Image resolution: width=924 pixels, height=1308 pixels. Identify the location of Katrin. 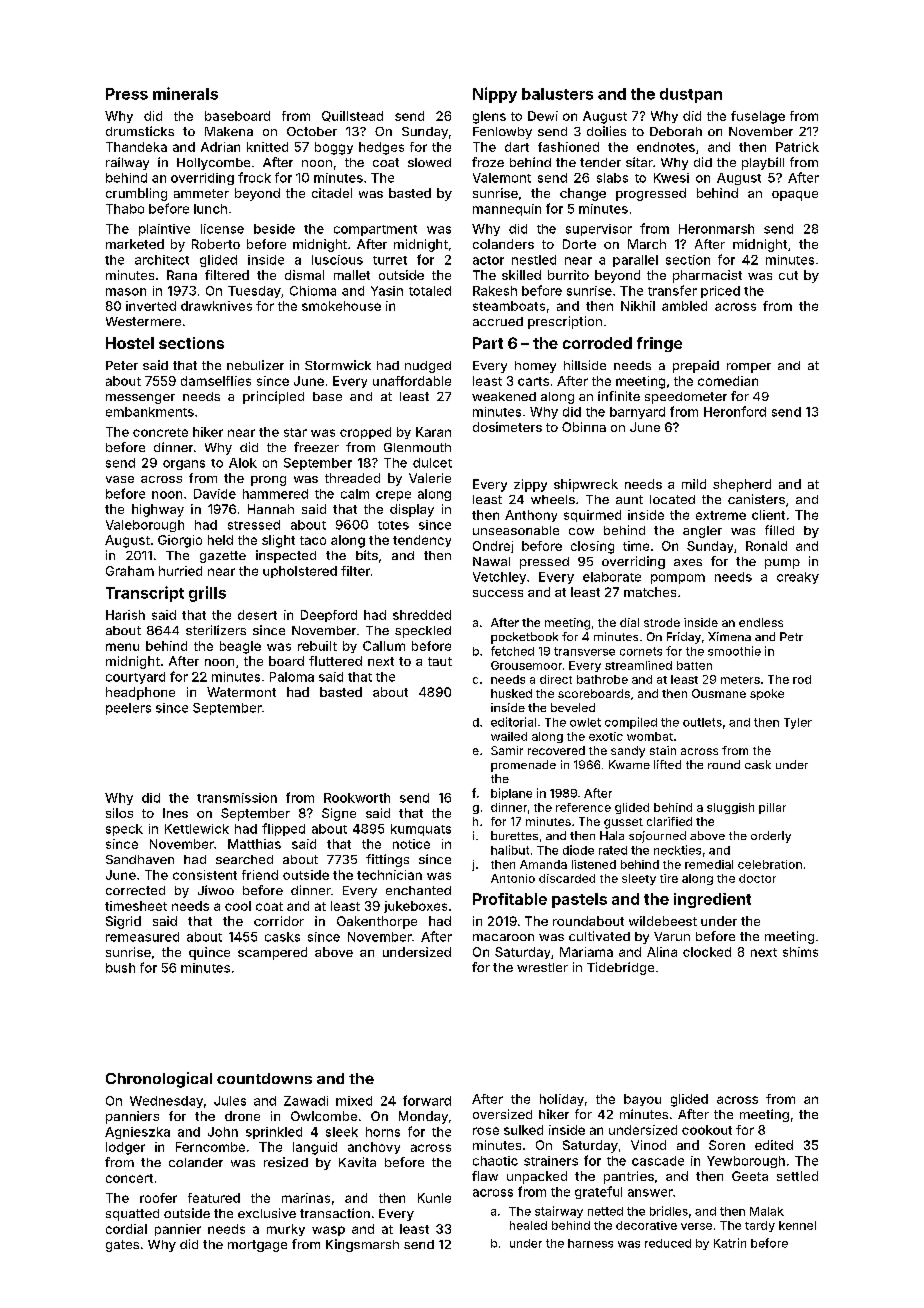
(730, 1243).
